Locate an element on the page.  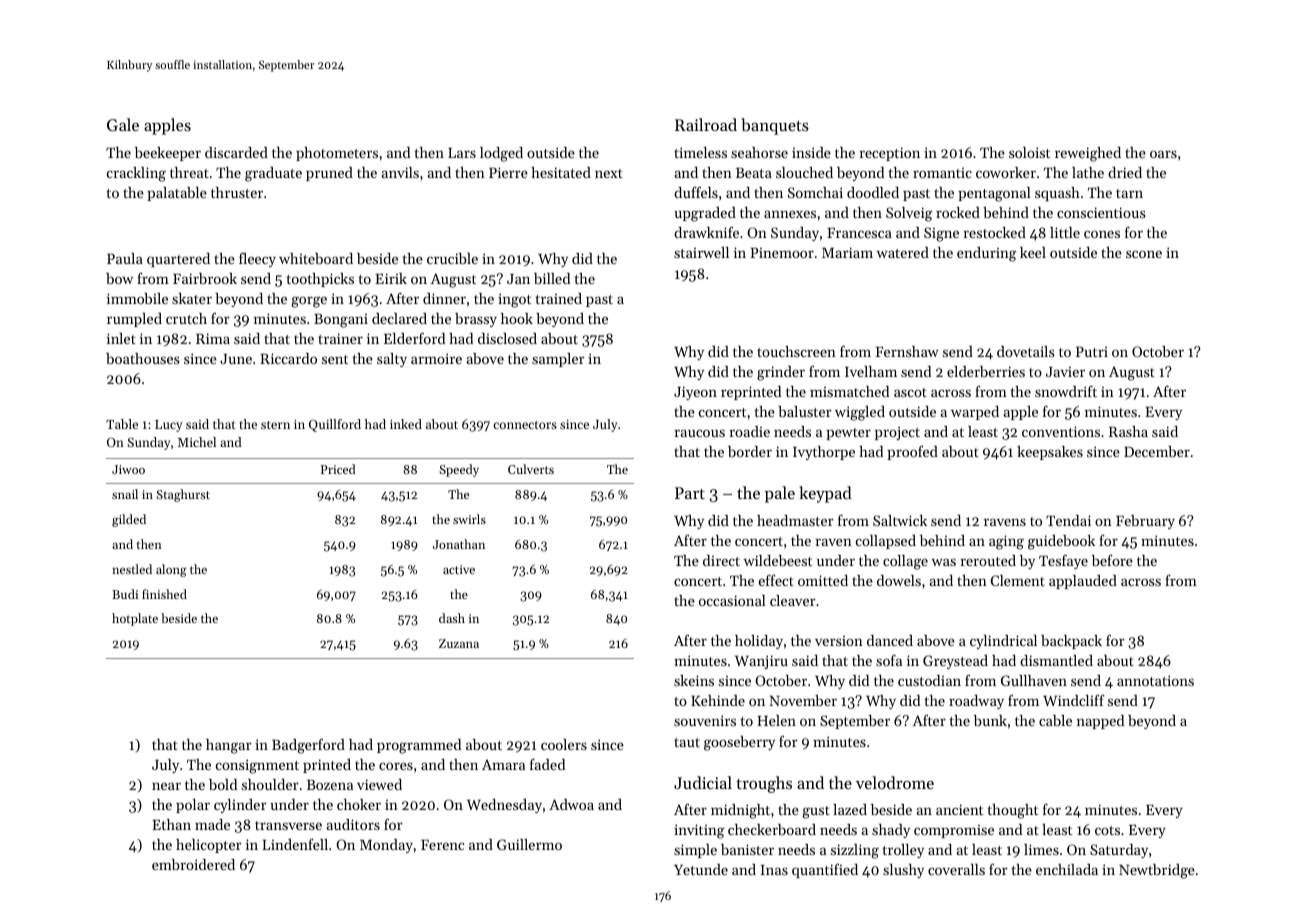
lodged is located at coordinates (501, 154).
